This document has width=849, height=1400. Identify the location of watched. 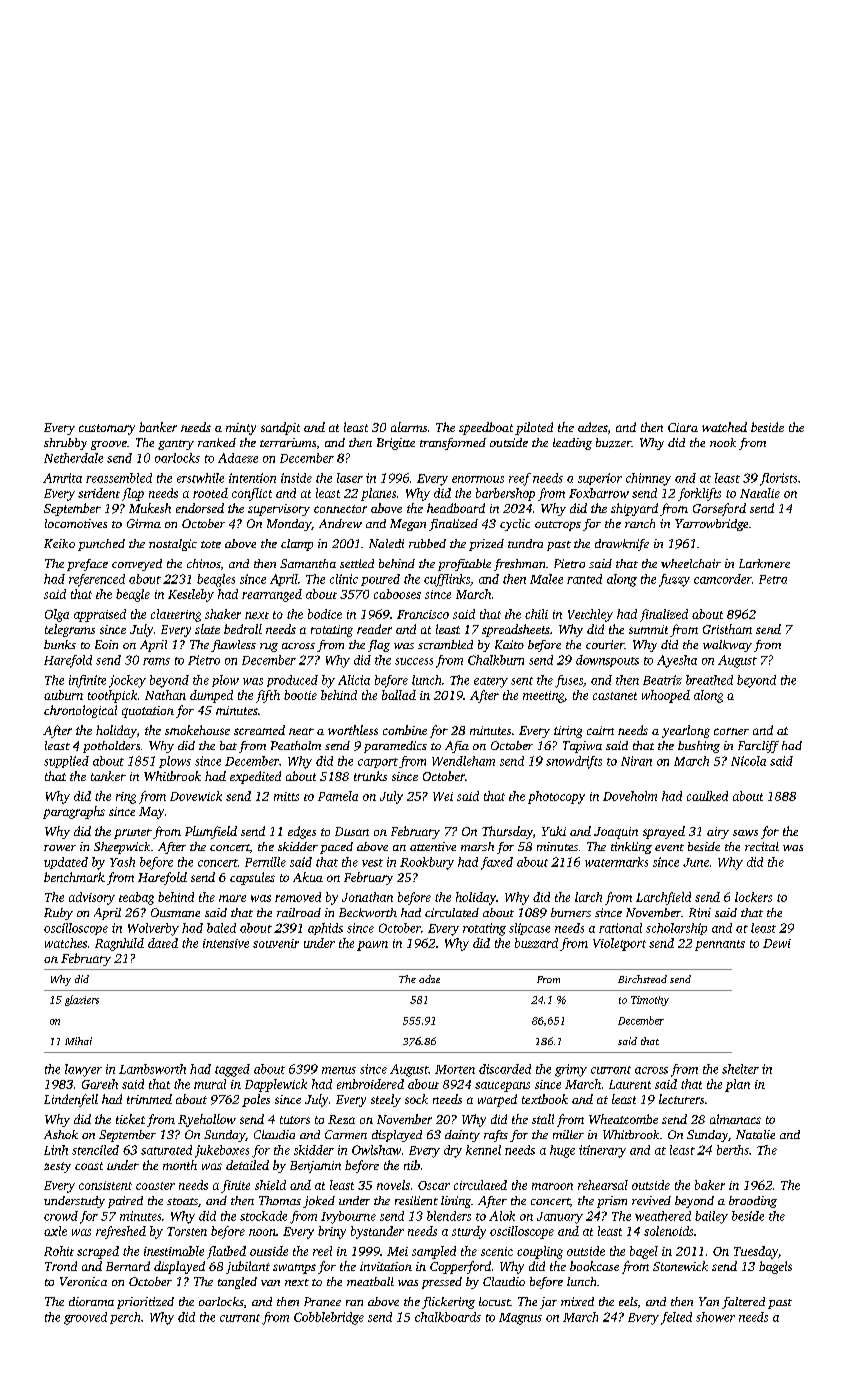
(724, 427).
